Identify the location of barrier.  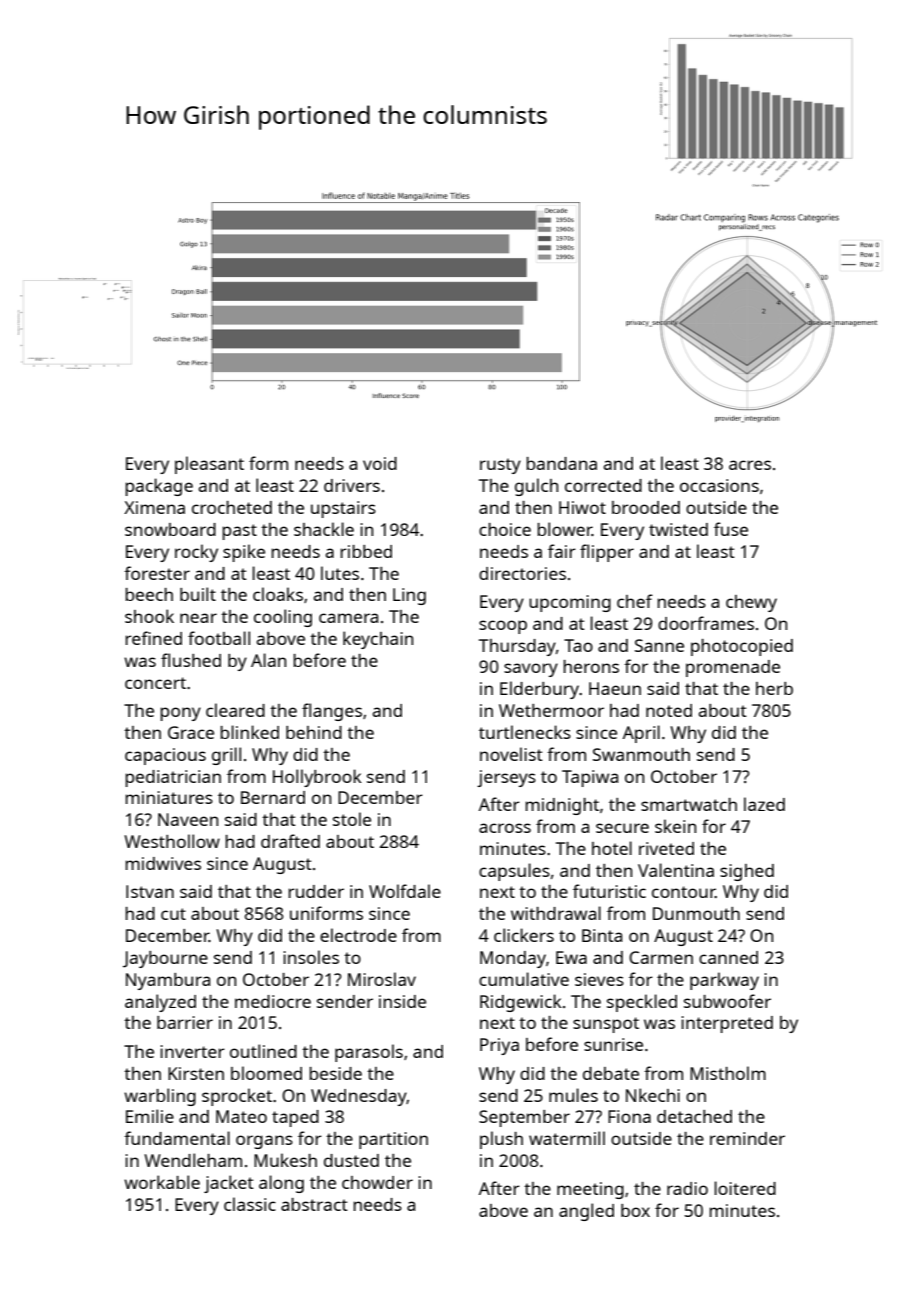
(185, 1022).
